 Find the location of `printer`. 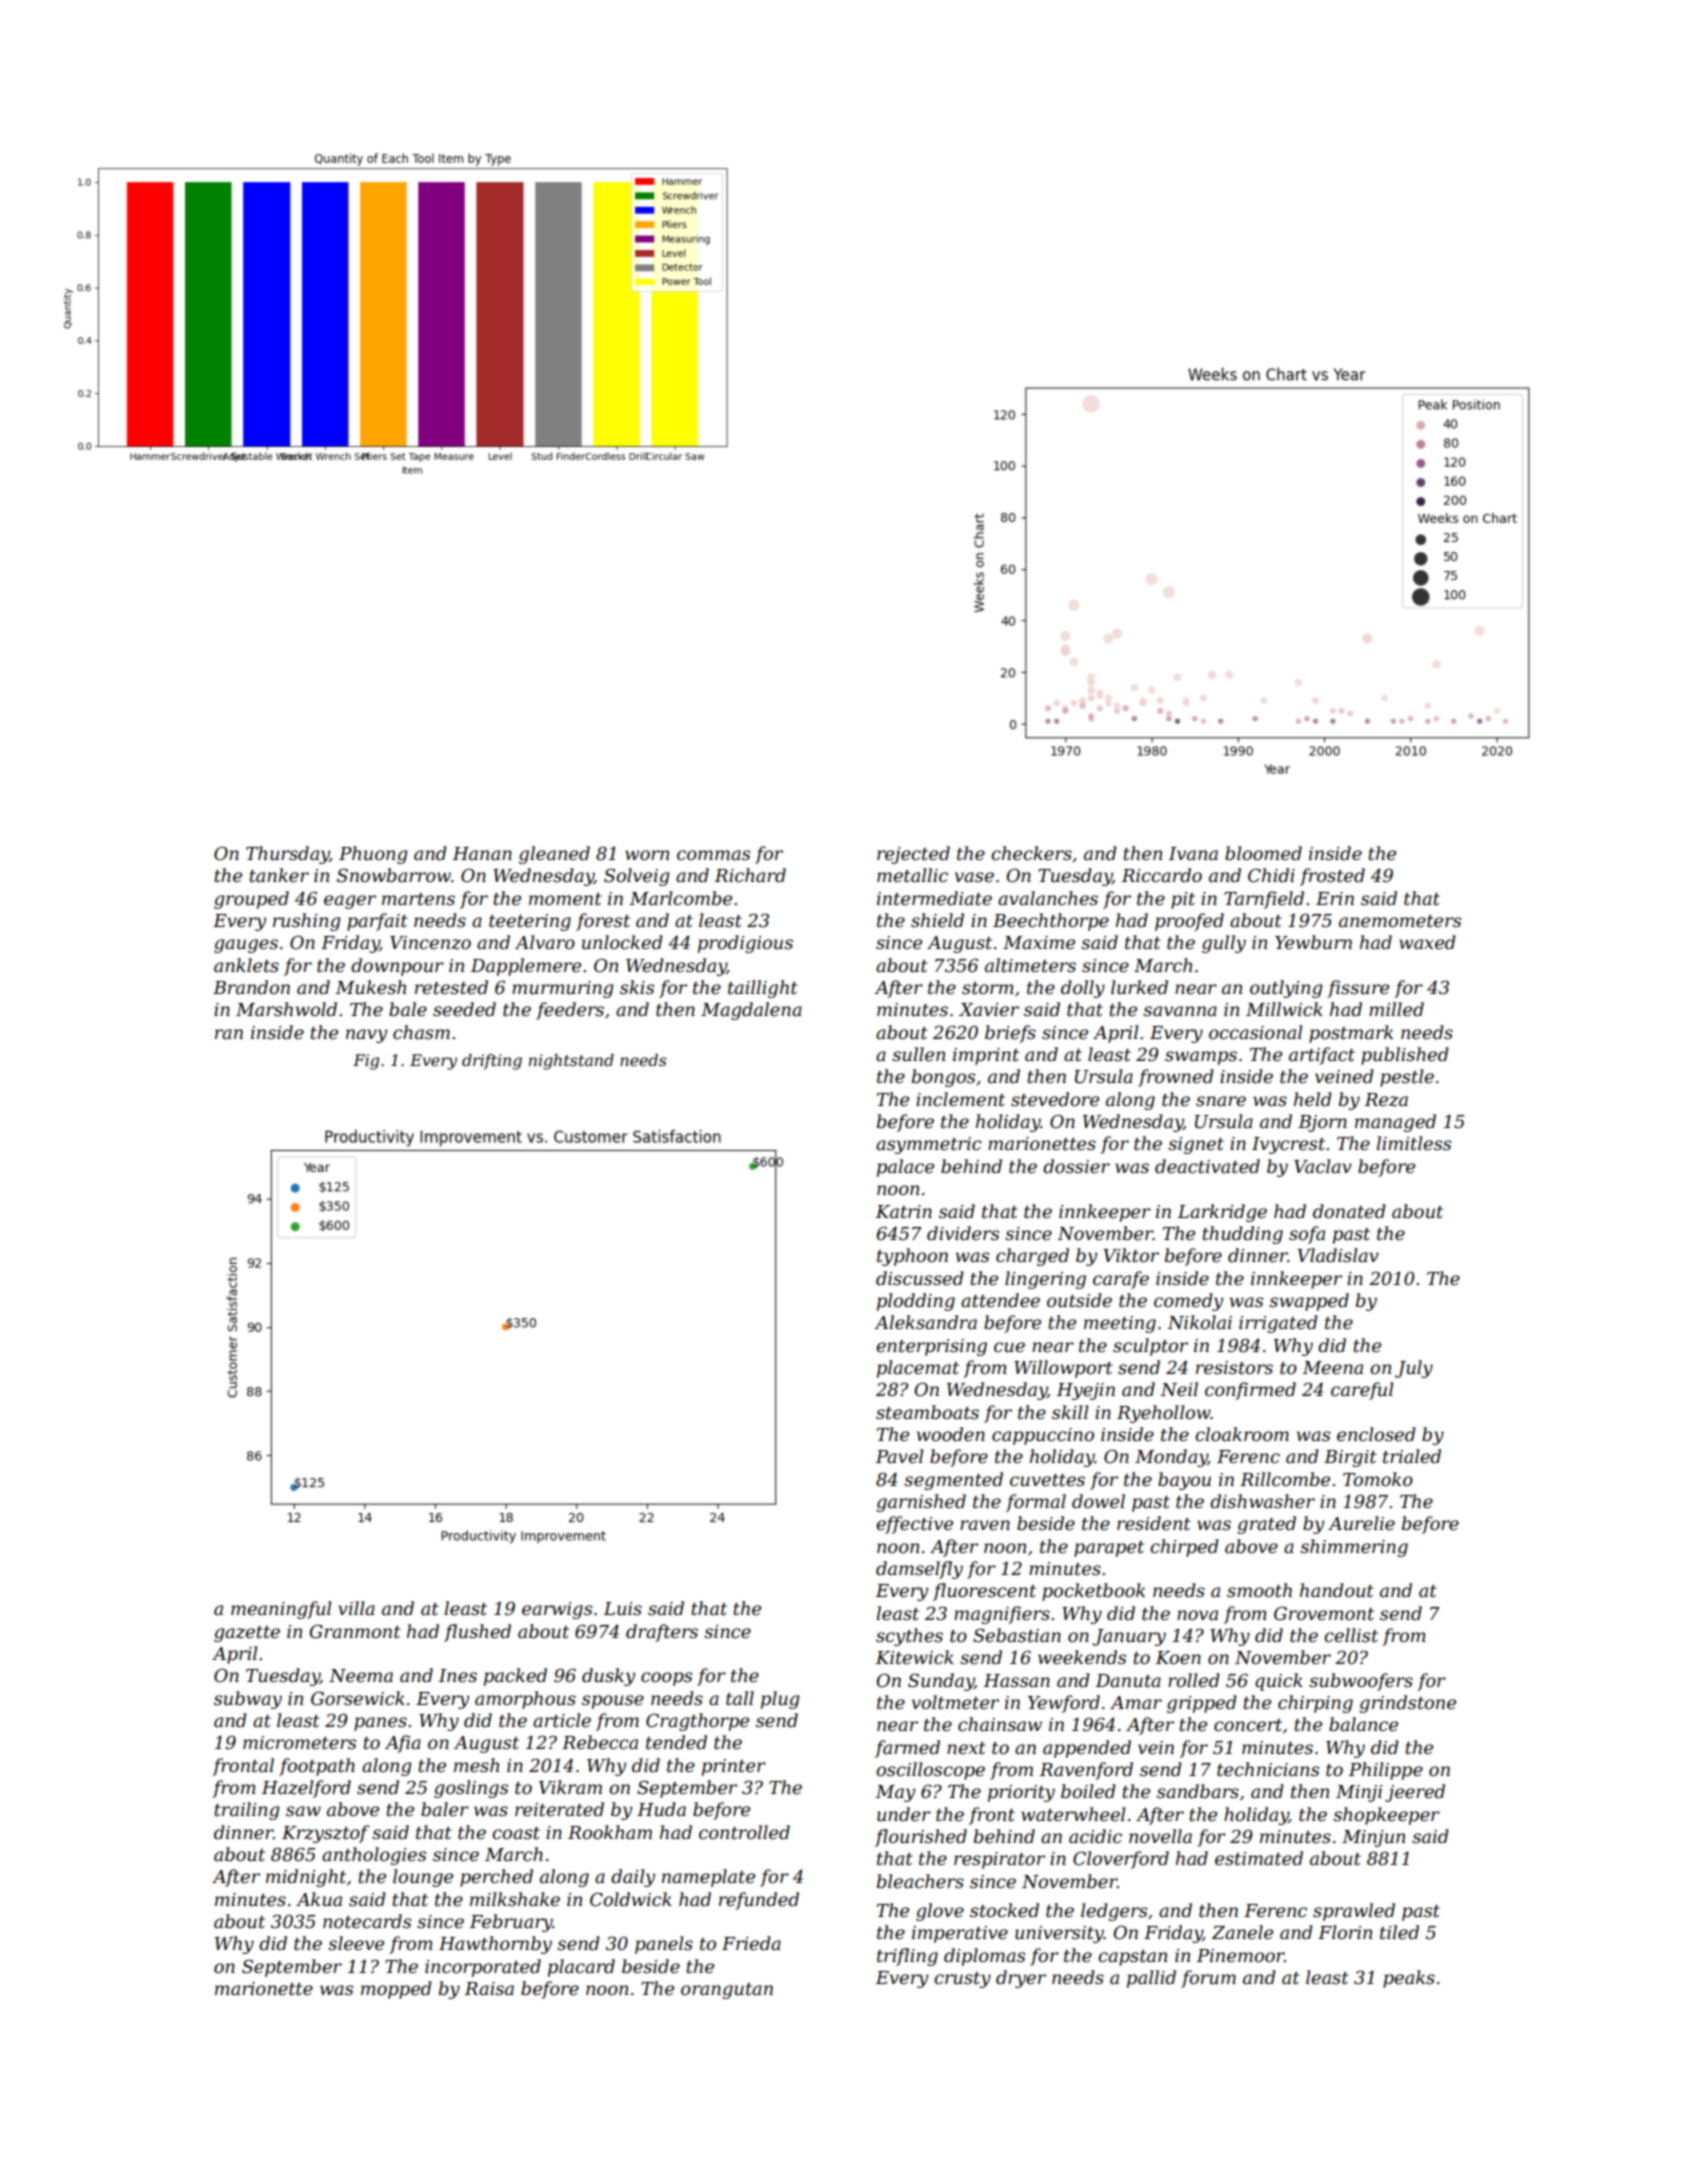

printer is located at coordinates (734, 1767).
